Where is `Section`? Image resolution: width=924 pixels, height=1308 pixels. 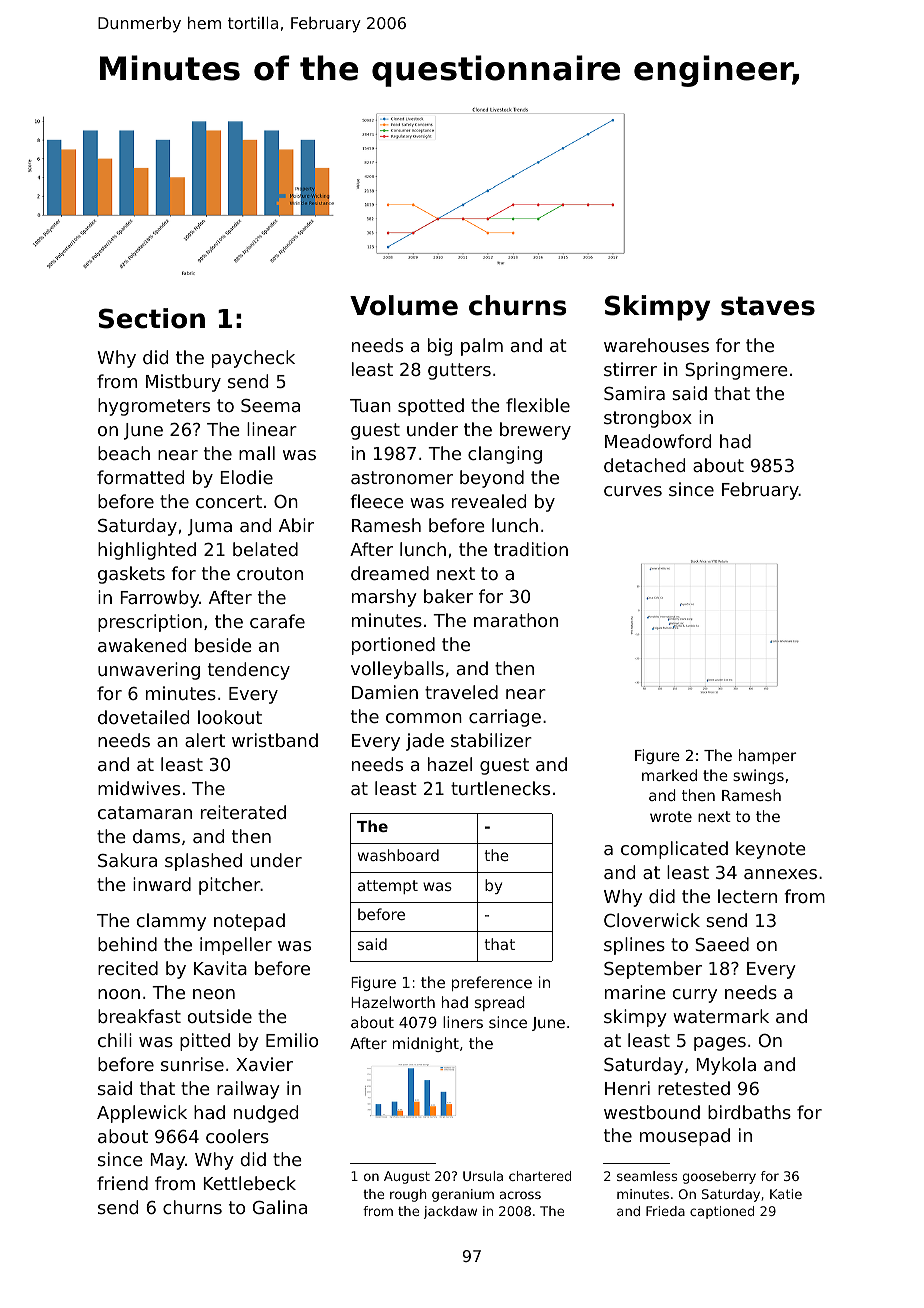
Section is located at coordinates (152, 318).
